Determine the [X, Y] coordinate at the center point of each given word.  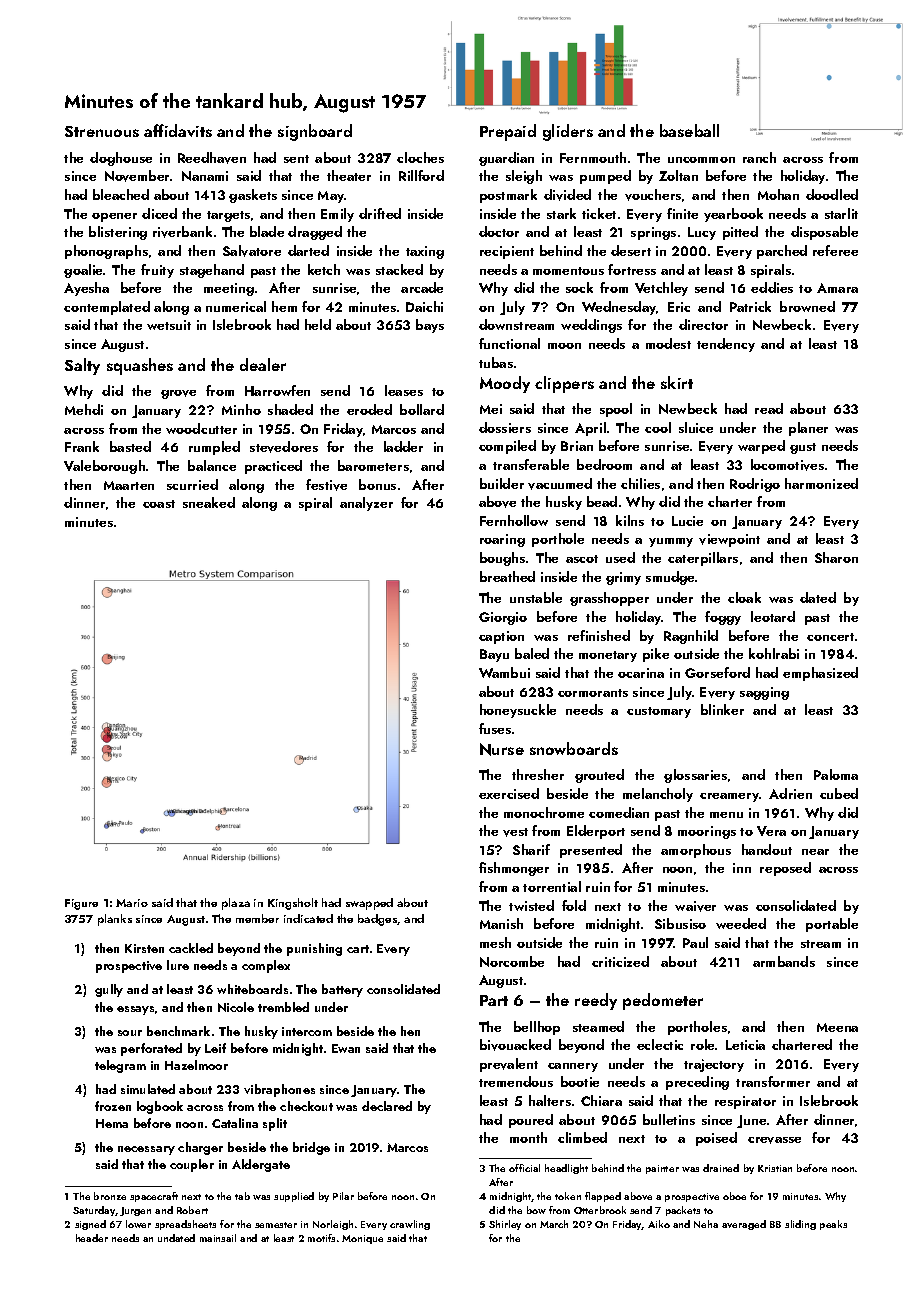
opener [114, 217]
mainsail [218, 1238]
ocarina [641, 673]
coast [159, 504]
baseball [689, 130]
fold [574, 905]
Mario [132, 903]
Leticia [745, 1045]
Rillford [421, 175]
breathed [507, 576]
